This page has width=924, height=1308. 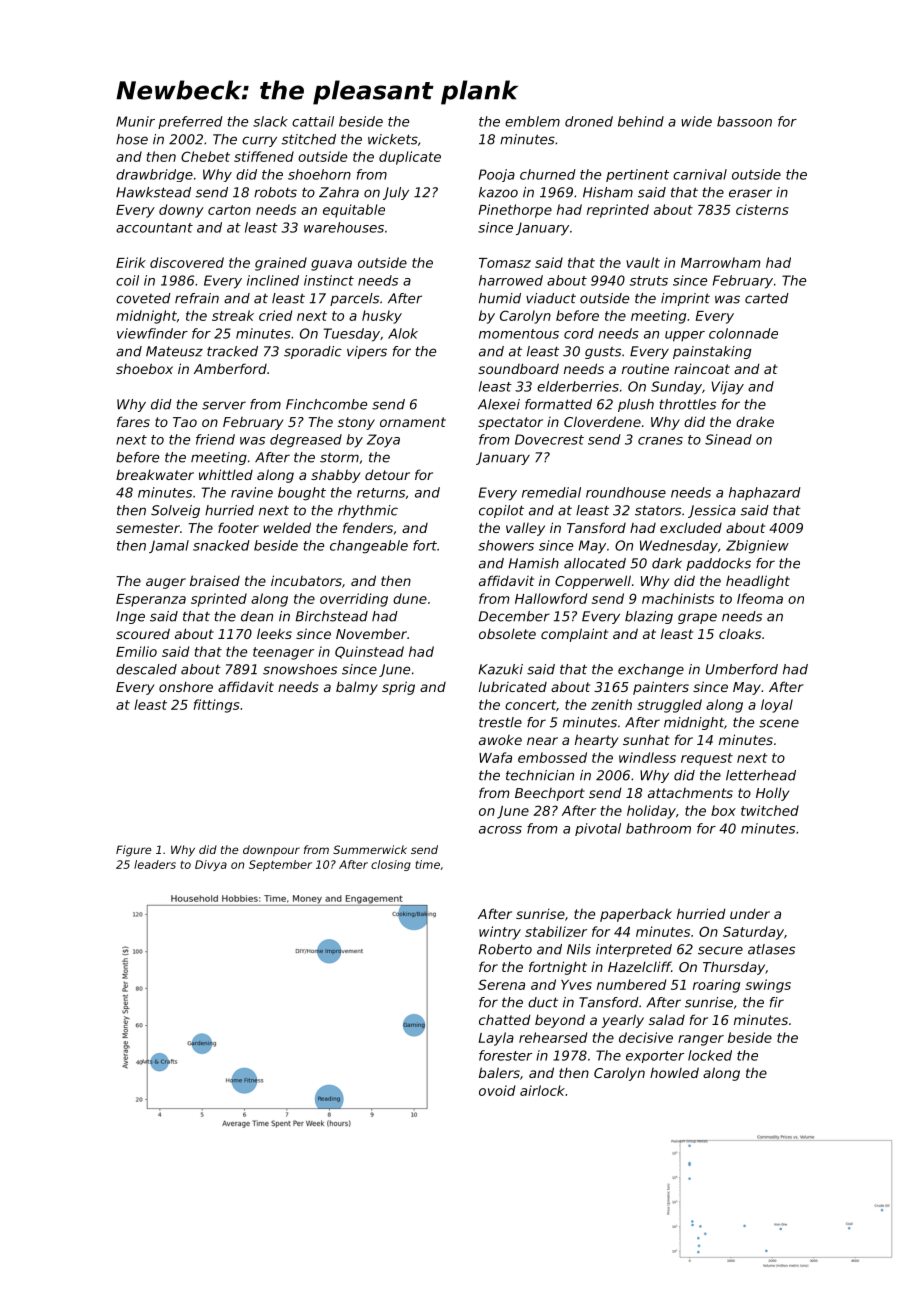 What do you see at coordinates (211, 865) in the page?
I see `Divya` at bounding box center [211, 865].
